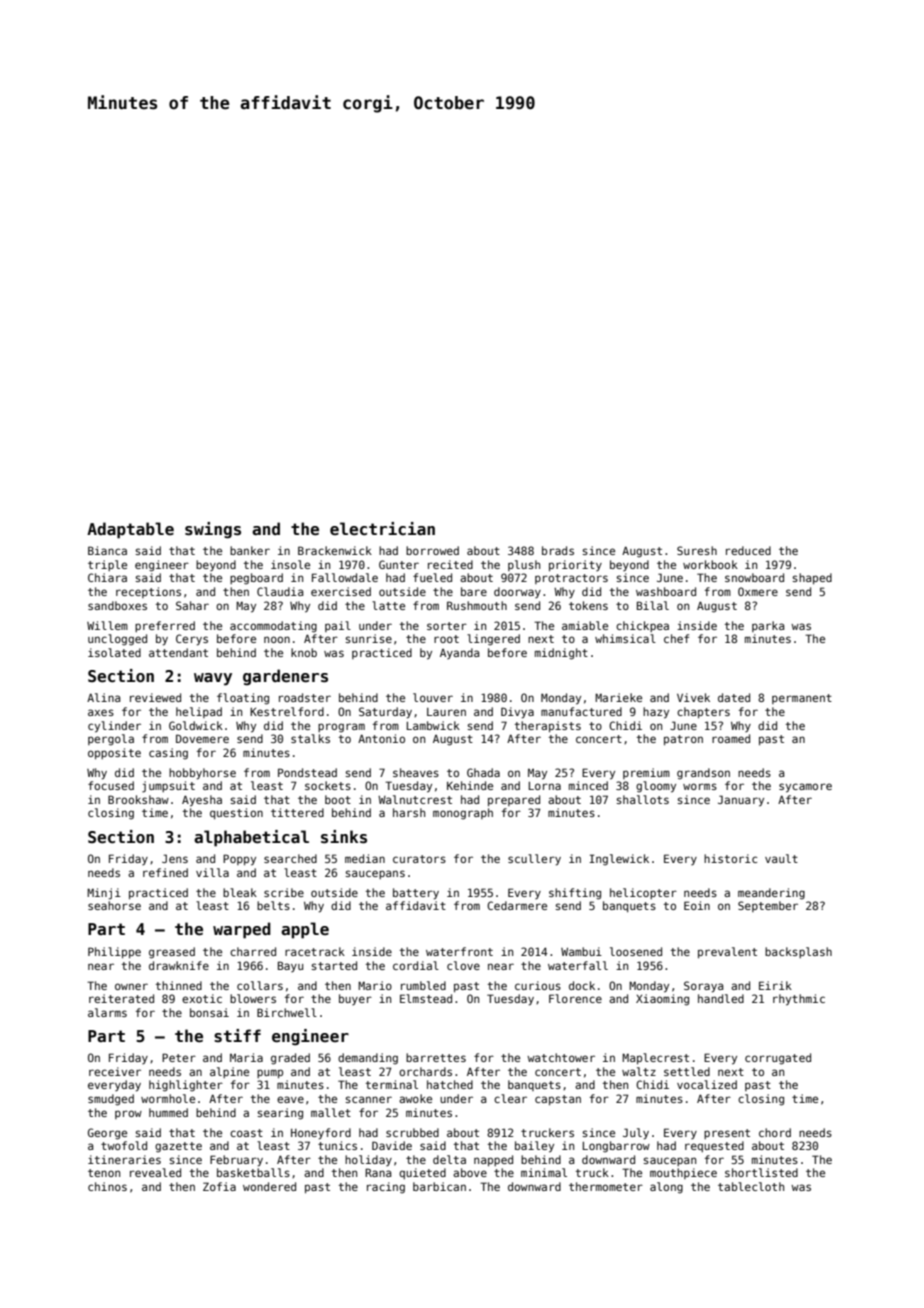 The width and height of the page is (924, 1308). Describe the element at coordinates (117, 640) in the page. I see `unclogged` at that location.
